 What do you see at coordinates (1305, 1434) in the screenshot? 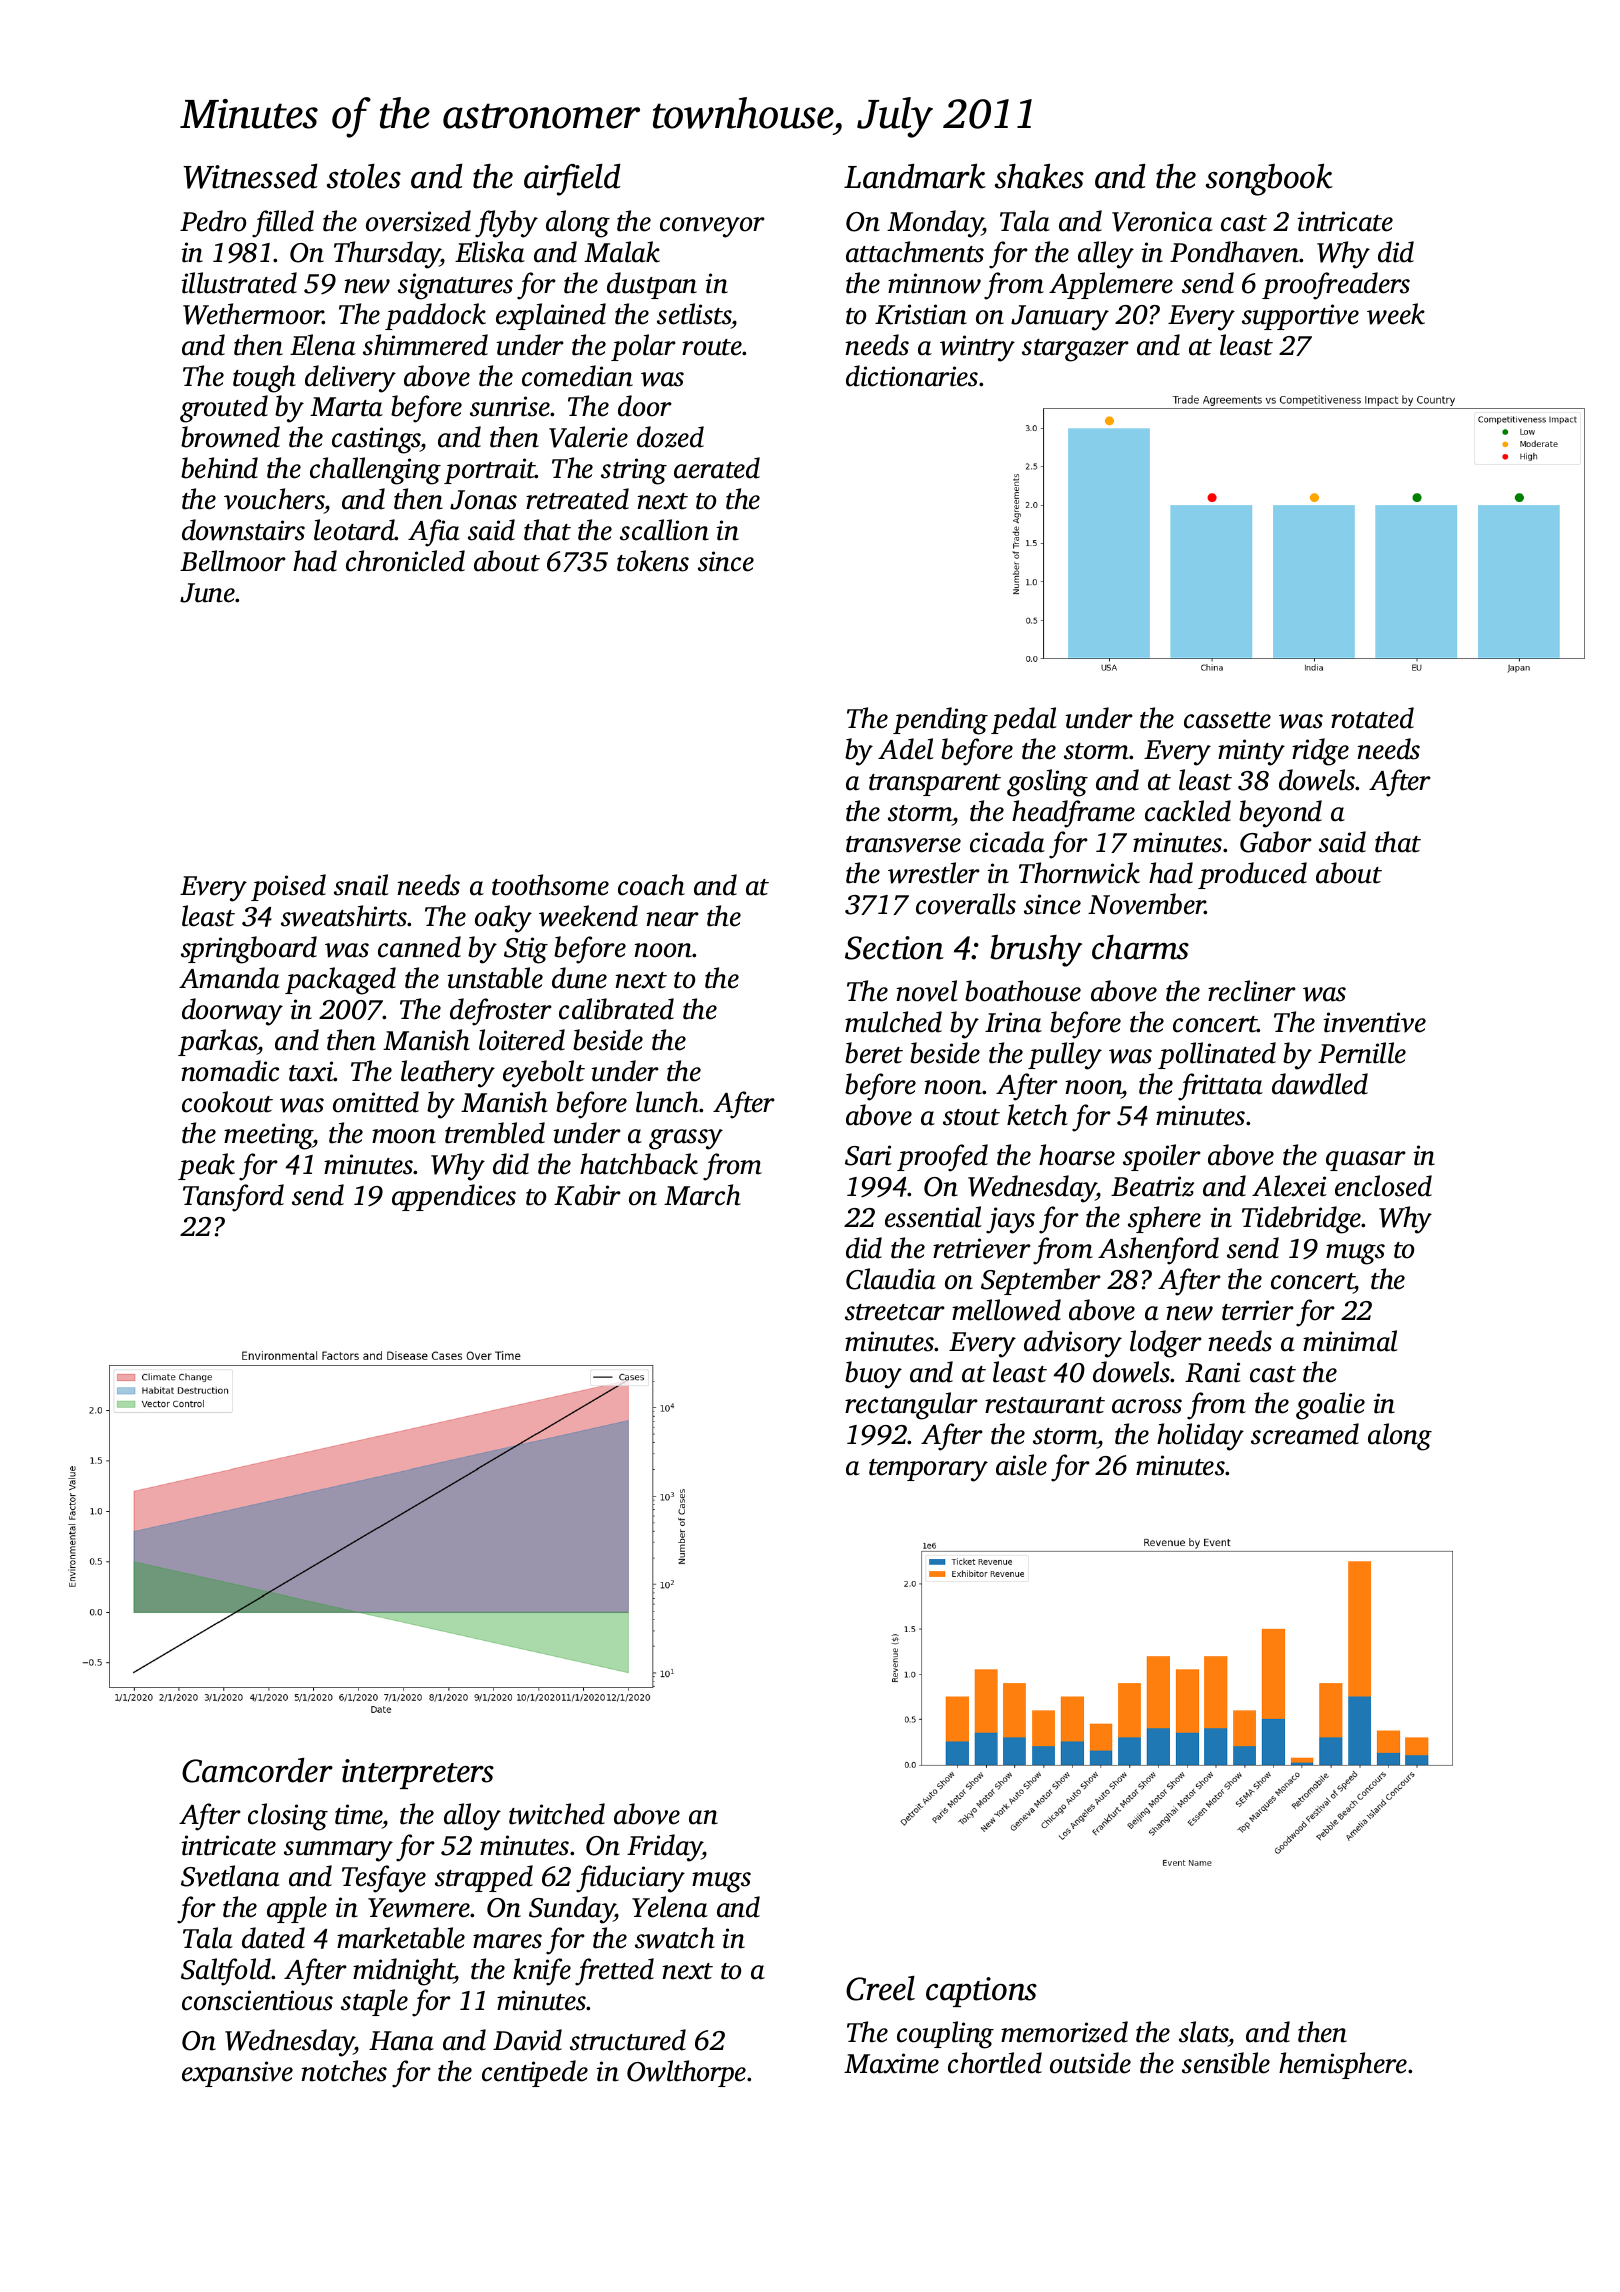
I see `screamed` at bounding box center [1305, 1434].
